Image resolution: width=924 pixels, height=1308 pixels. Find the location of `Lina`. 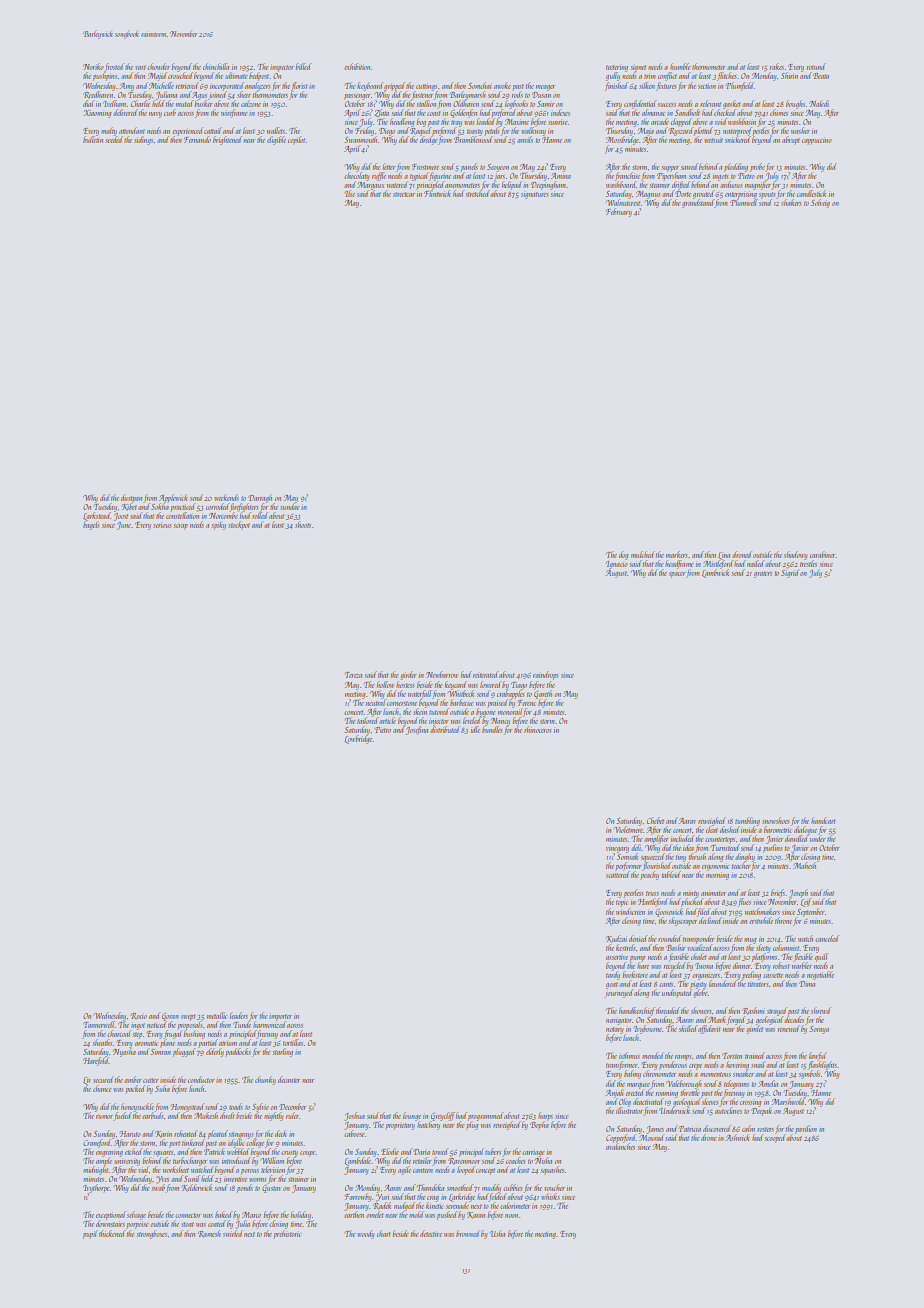

Lina is located at coordinates (724, 555).
